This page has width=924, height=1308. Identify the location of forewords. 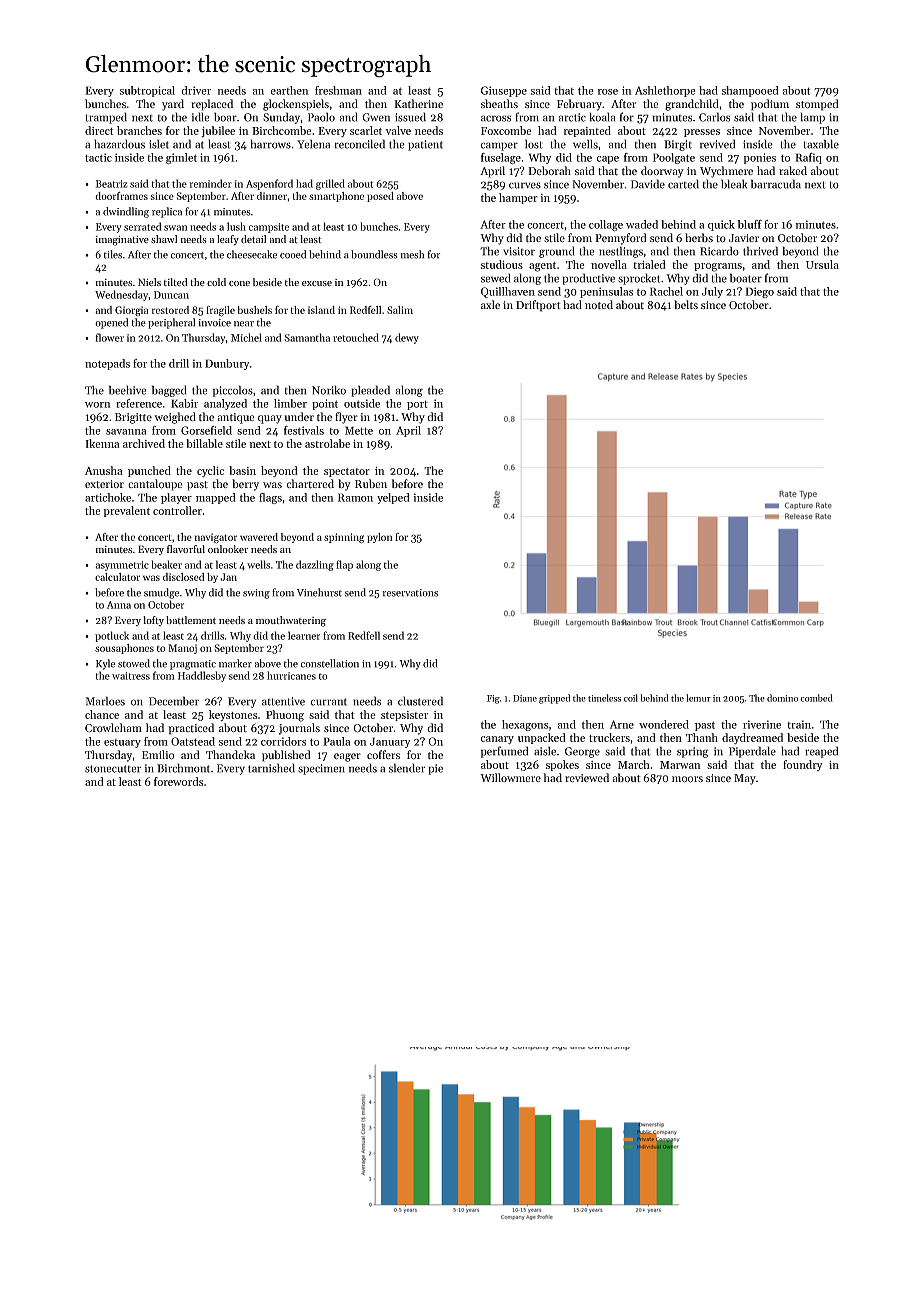
(178, 781).
